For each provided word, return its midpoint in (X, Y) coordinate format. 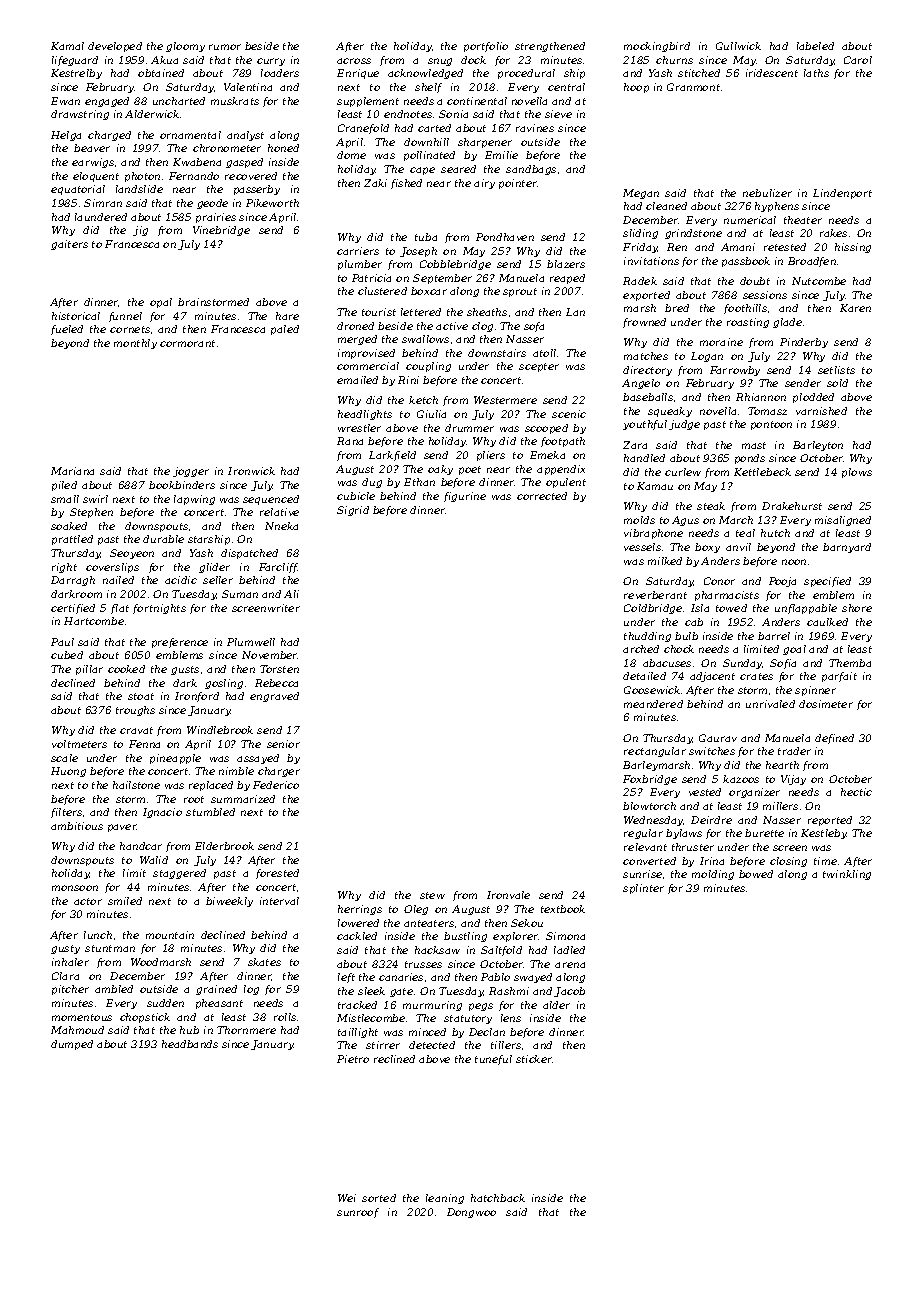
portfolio (486, 47)
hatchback (498, 1198)
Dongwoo (471, 1213)
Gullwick (738, 46)
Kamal (67, 46)
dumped (72, 1045)
